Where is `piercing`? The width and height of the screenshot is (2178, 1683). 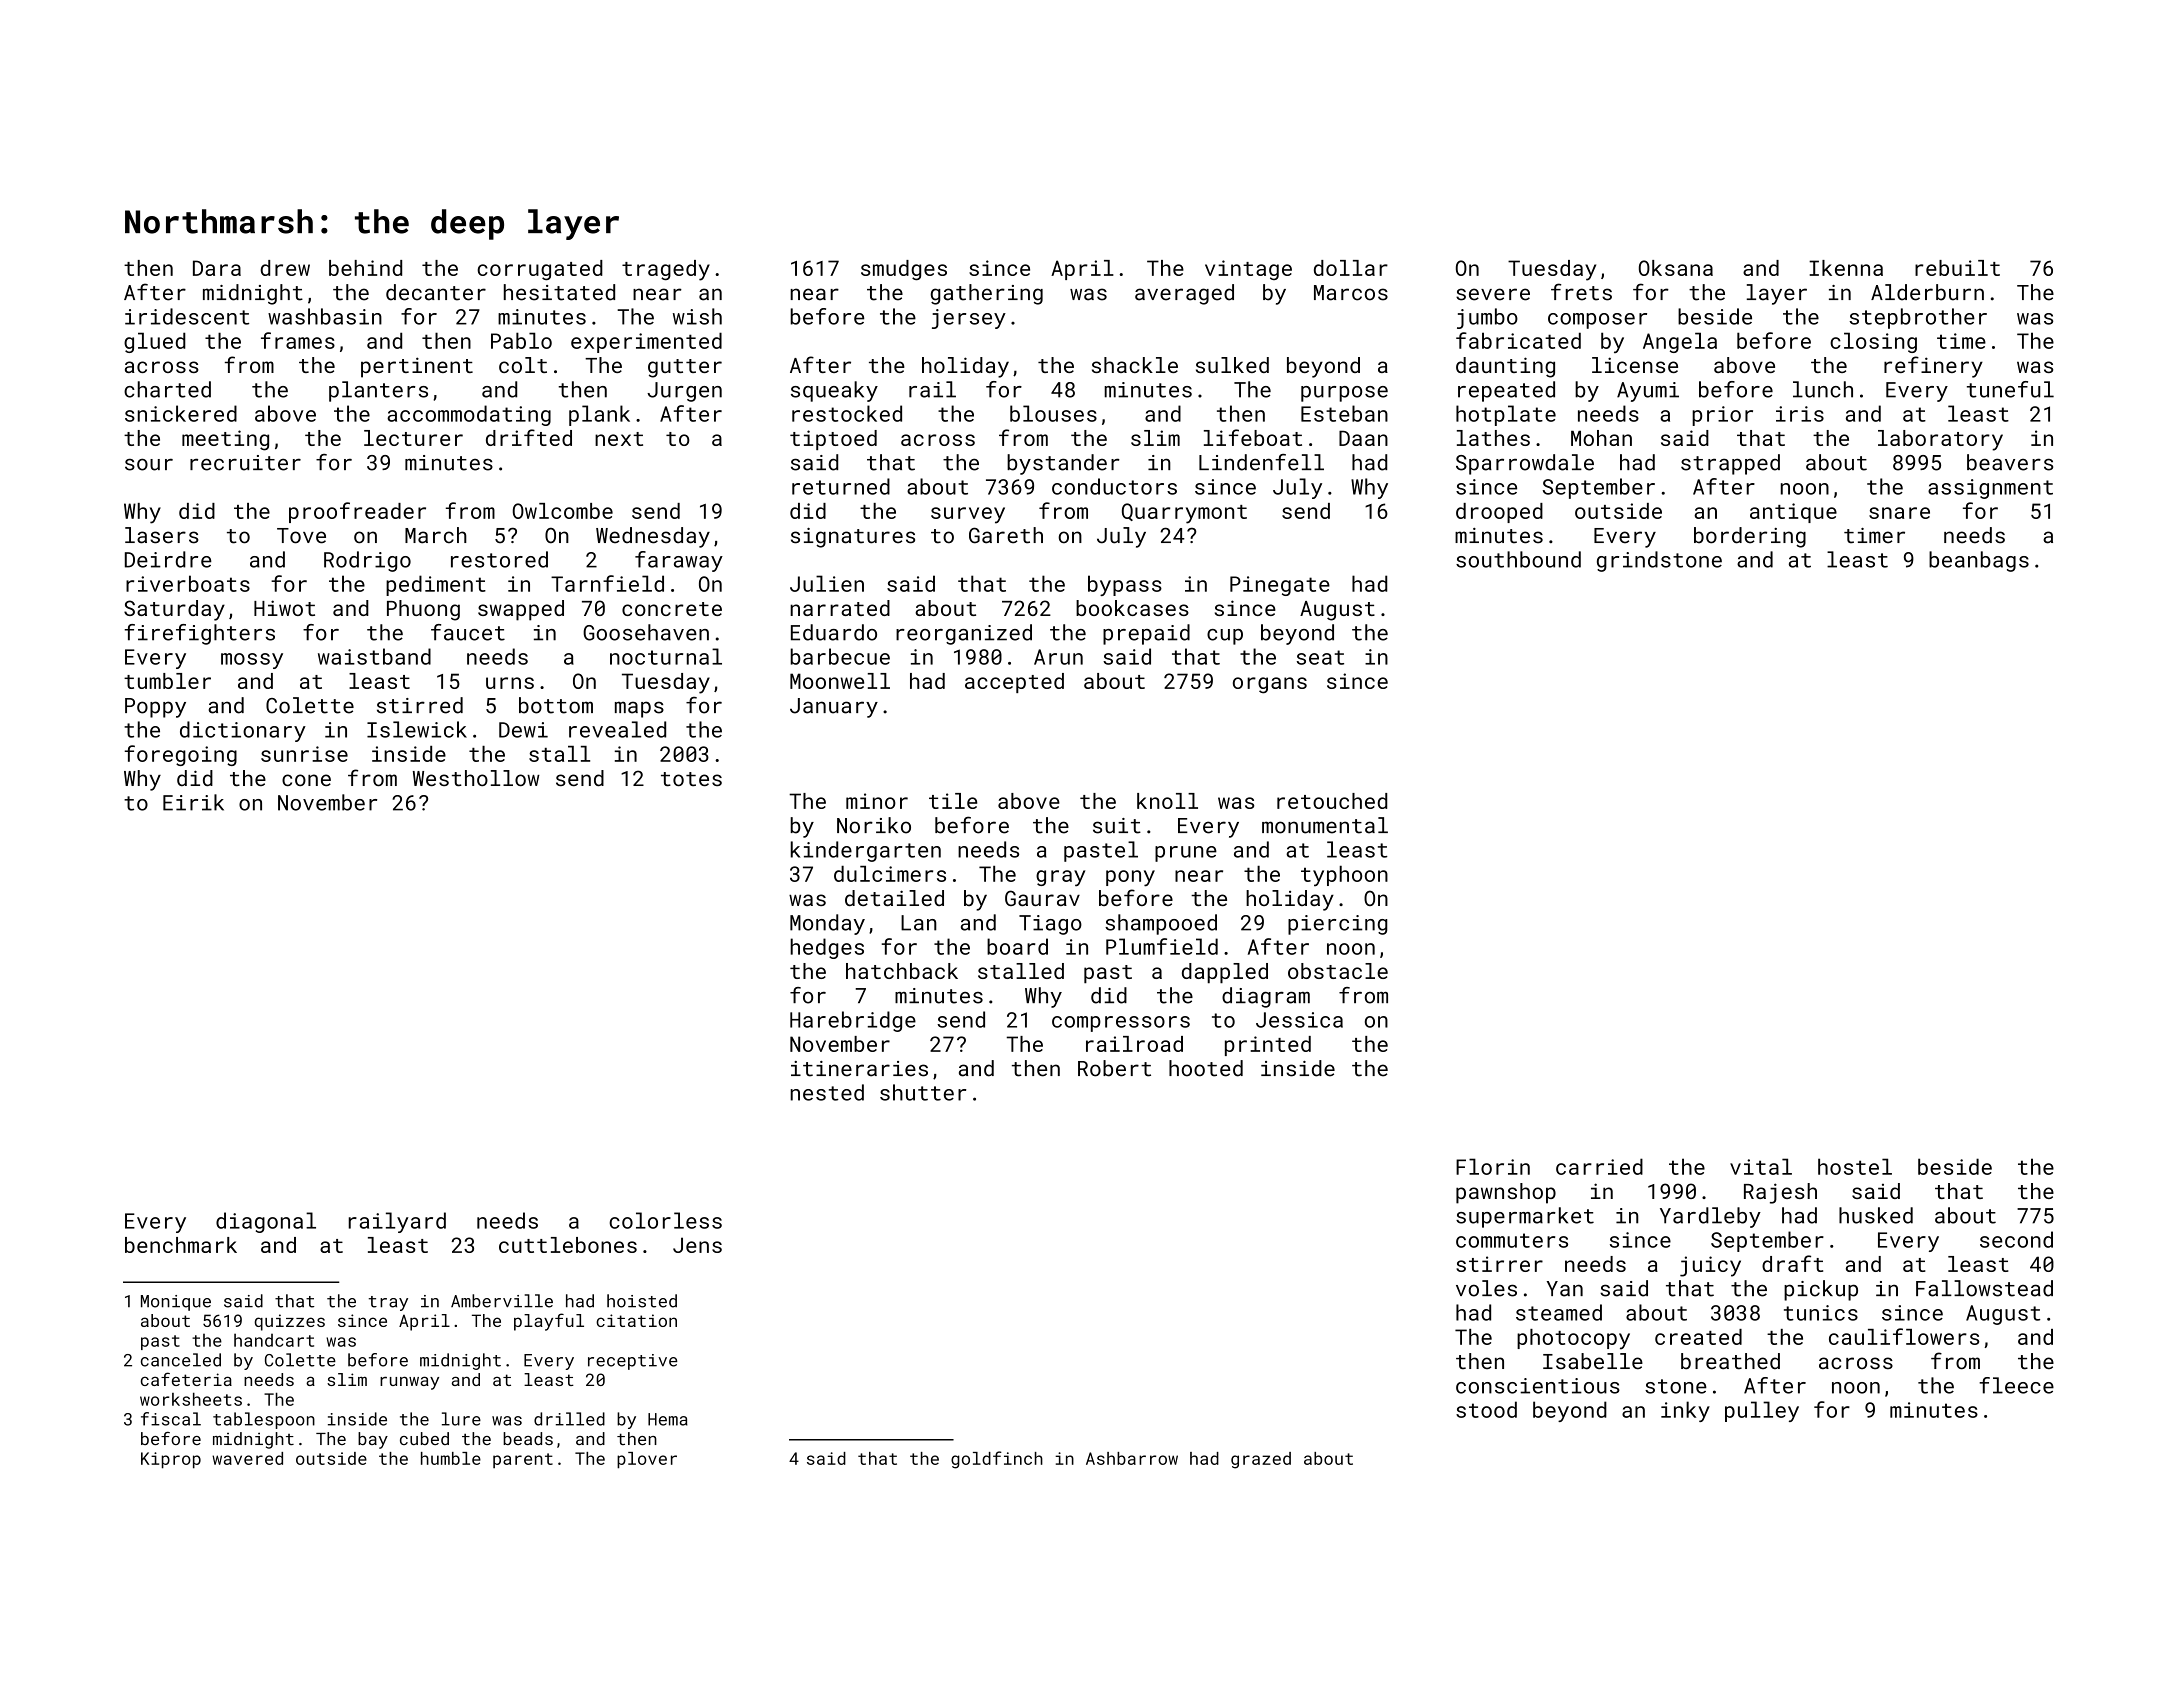 piercing is located at coordinates (1337, 925).
